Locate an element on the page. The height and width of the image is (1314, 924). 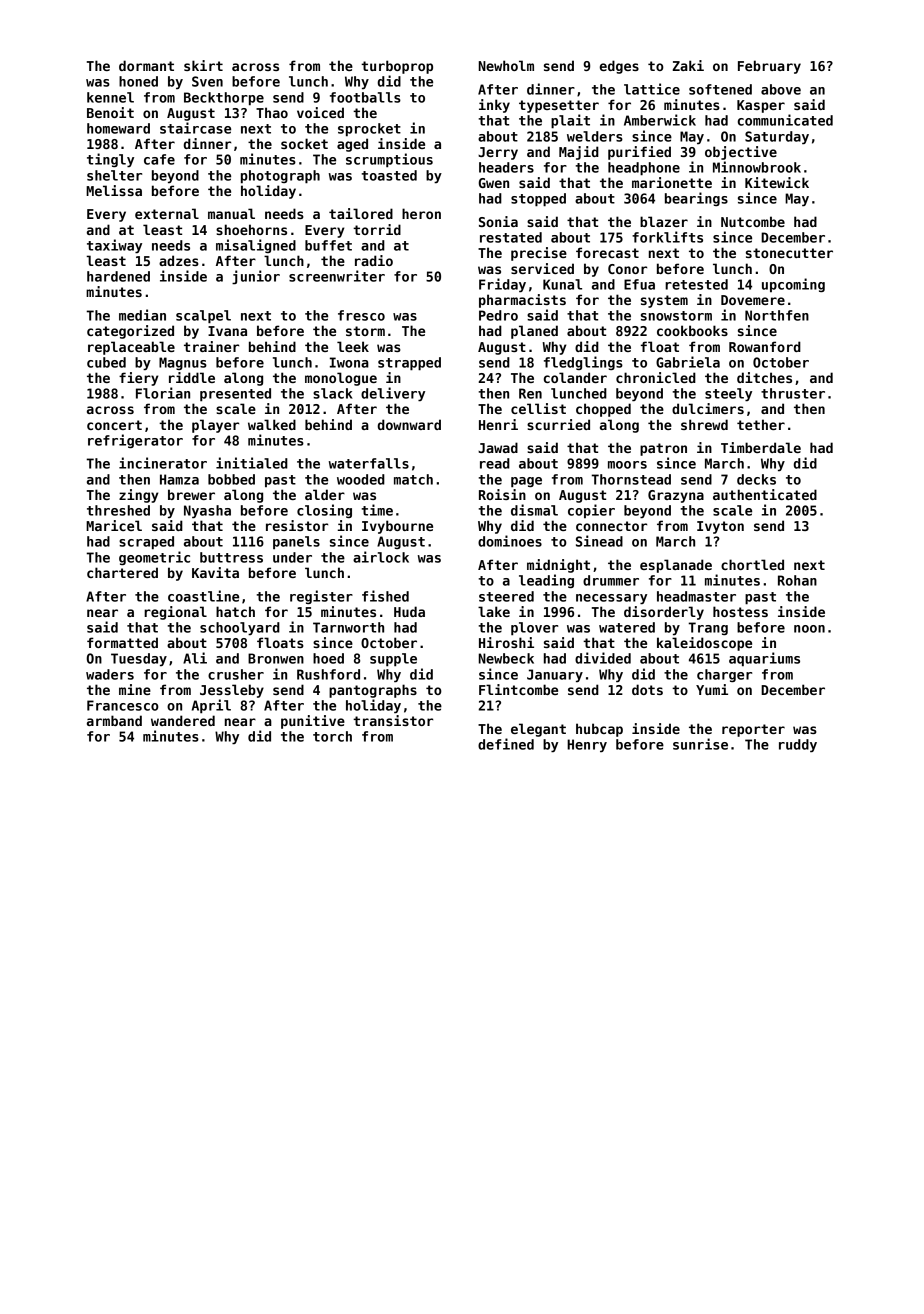
initialed is located at coordinates (252, 463).
